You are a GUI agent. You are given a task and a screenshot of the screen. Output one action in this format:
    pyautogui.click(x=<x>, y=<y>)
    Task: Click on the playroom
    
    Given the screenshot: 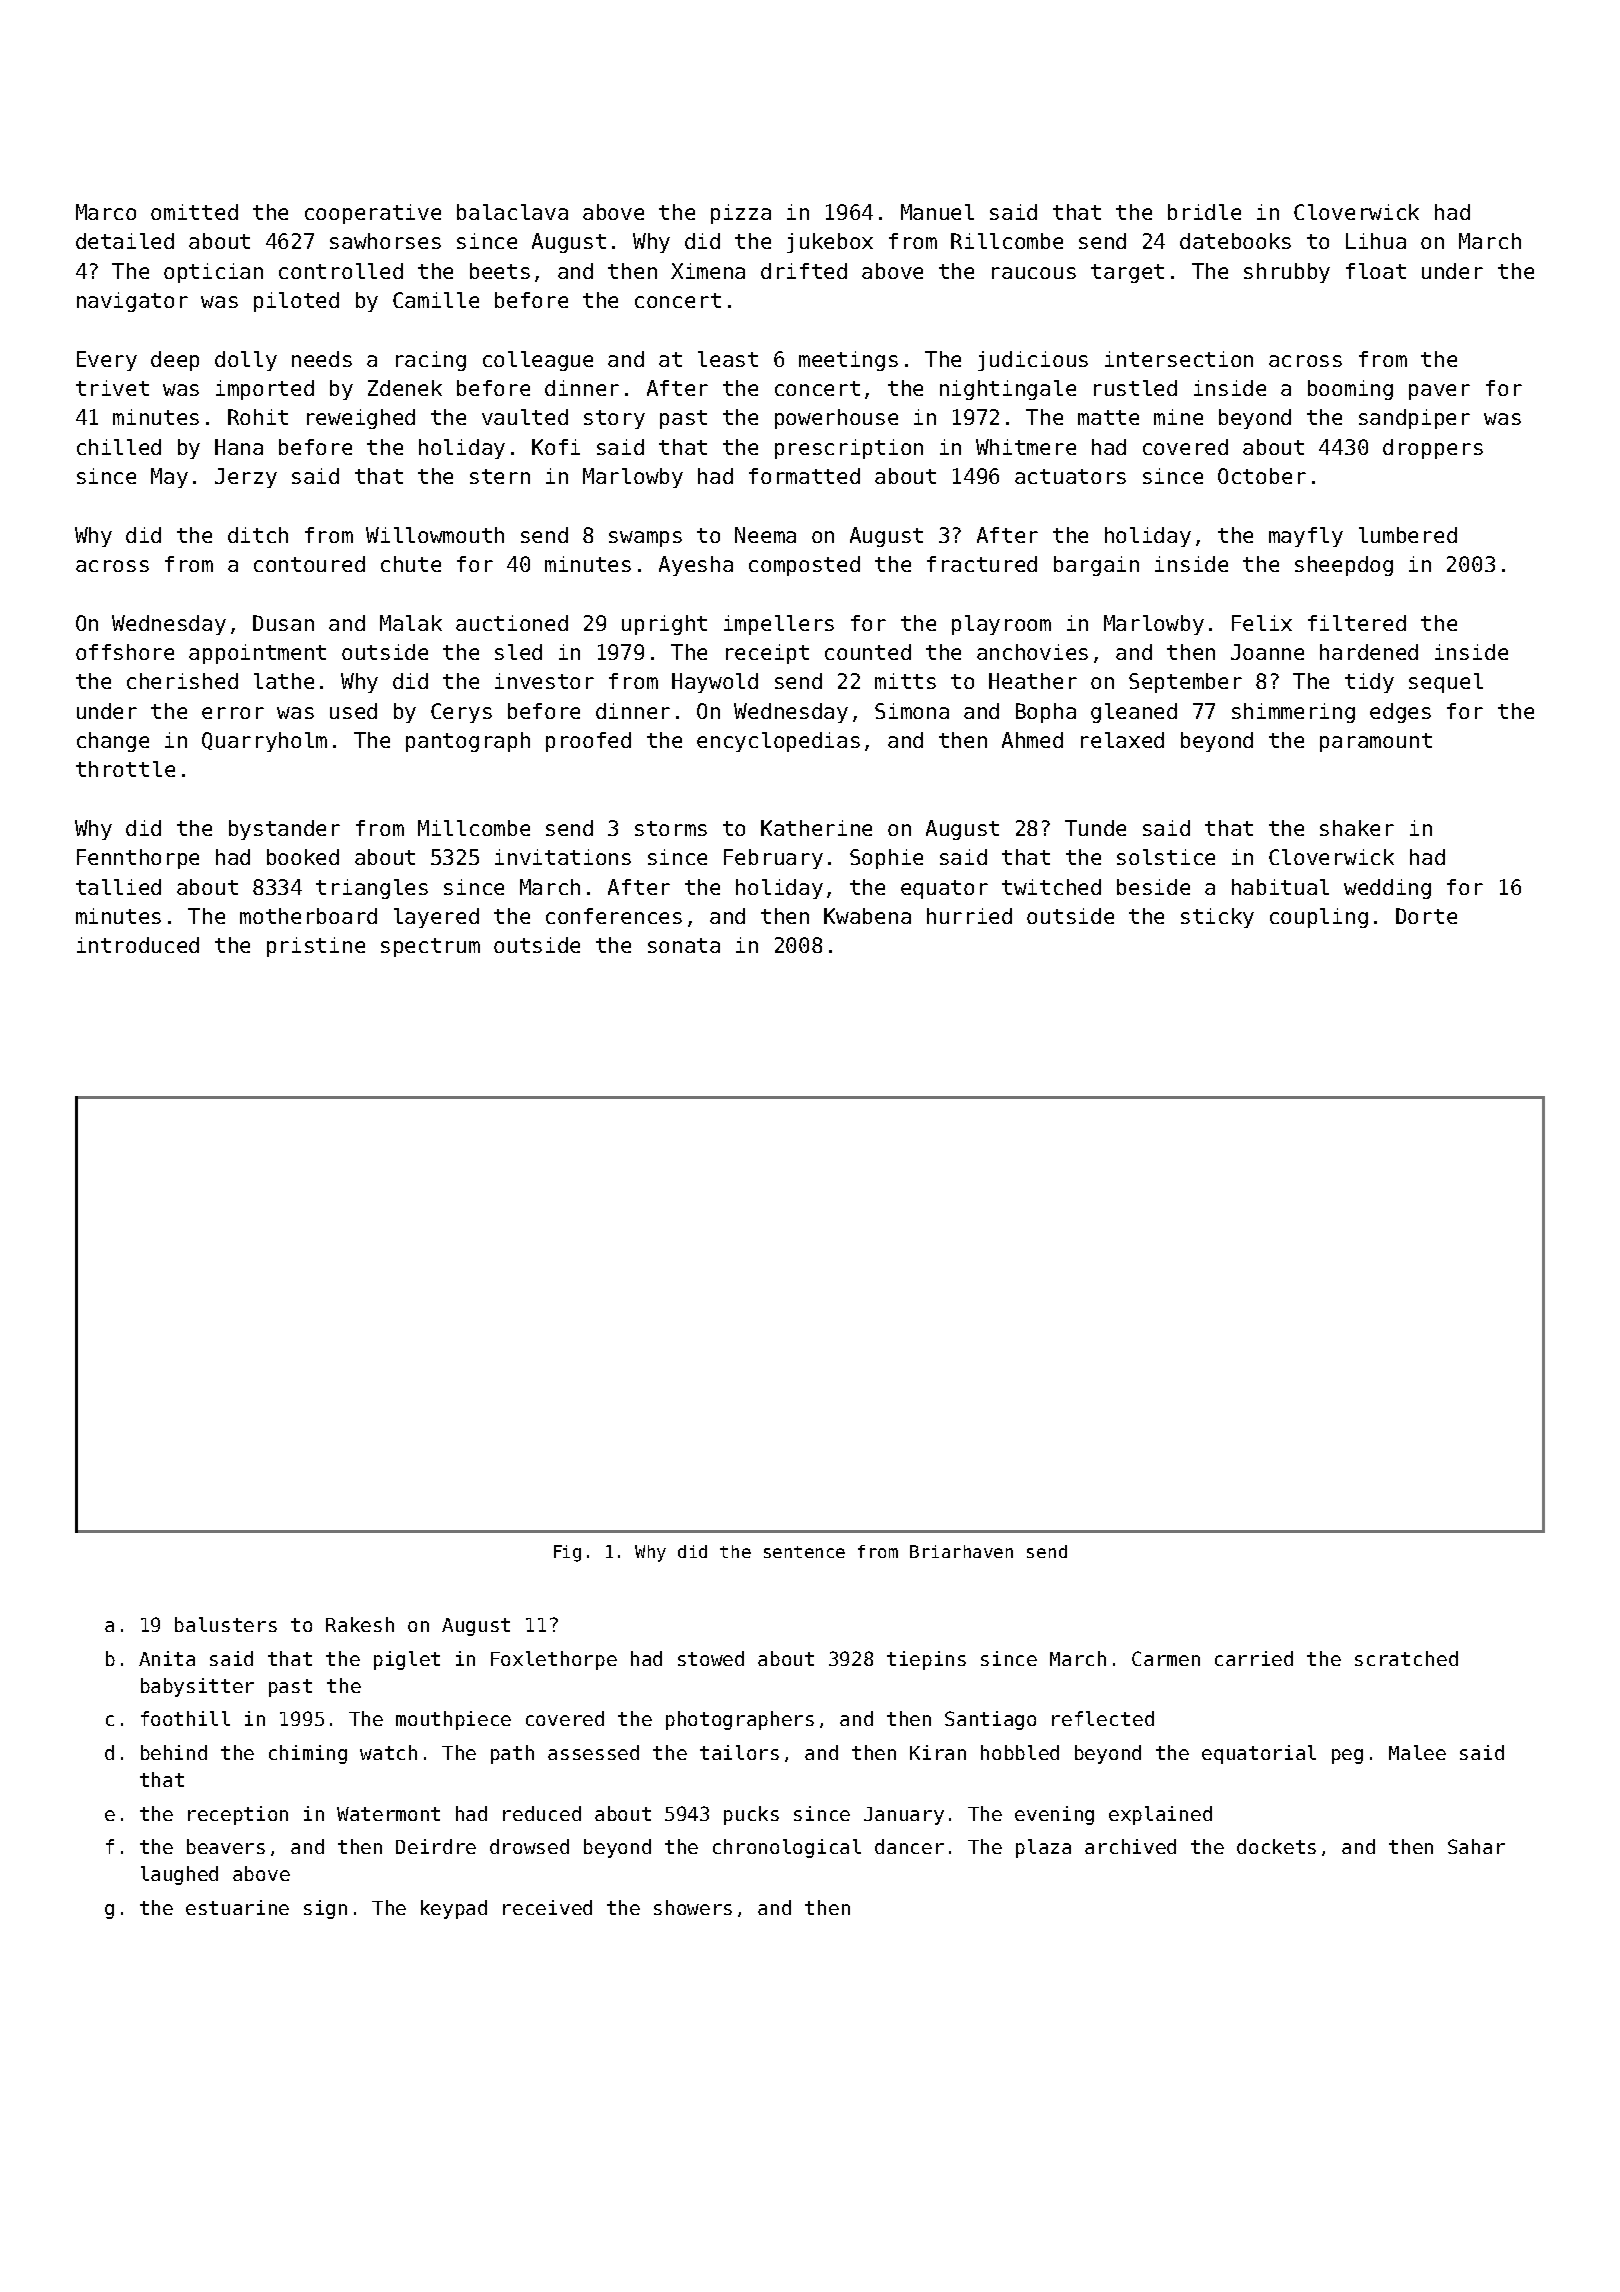 What is the action you would take?
    pyautogui.click(x=1001, y=625)
